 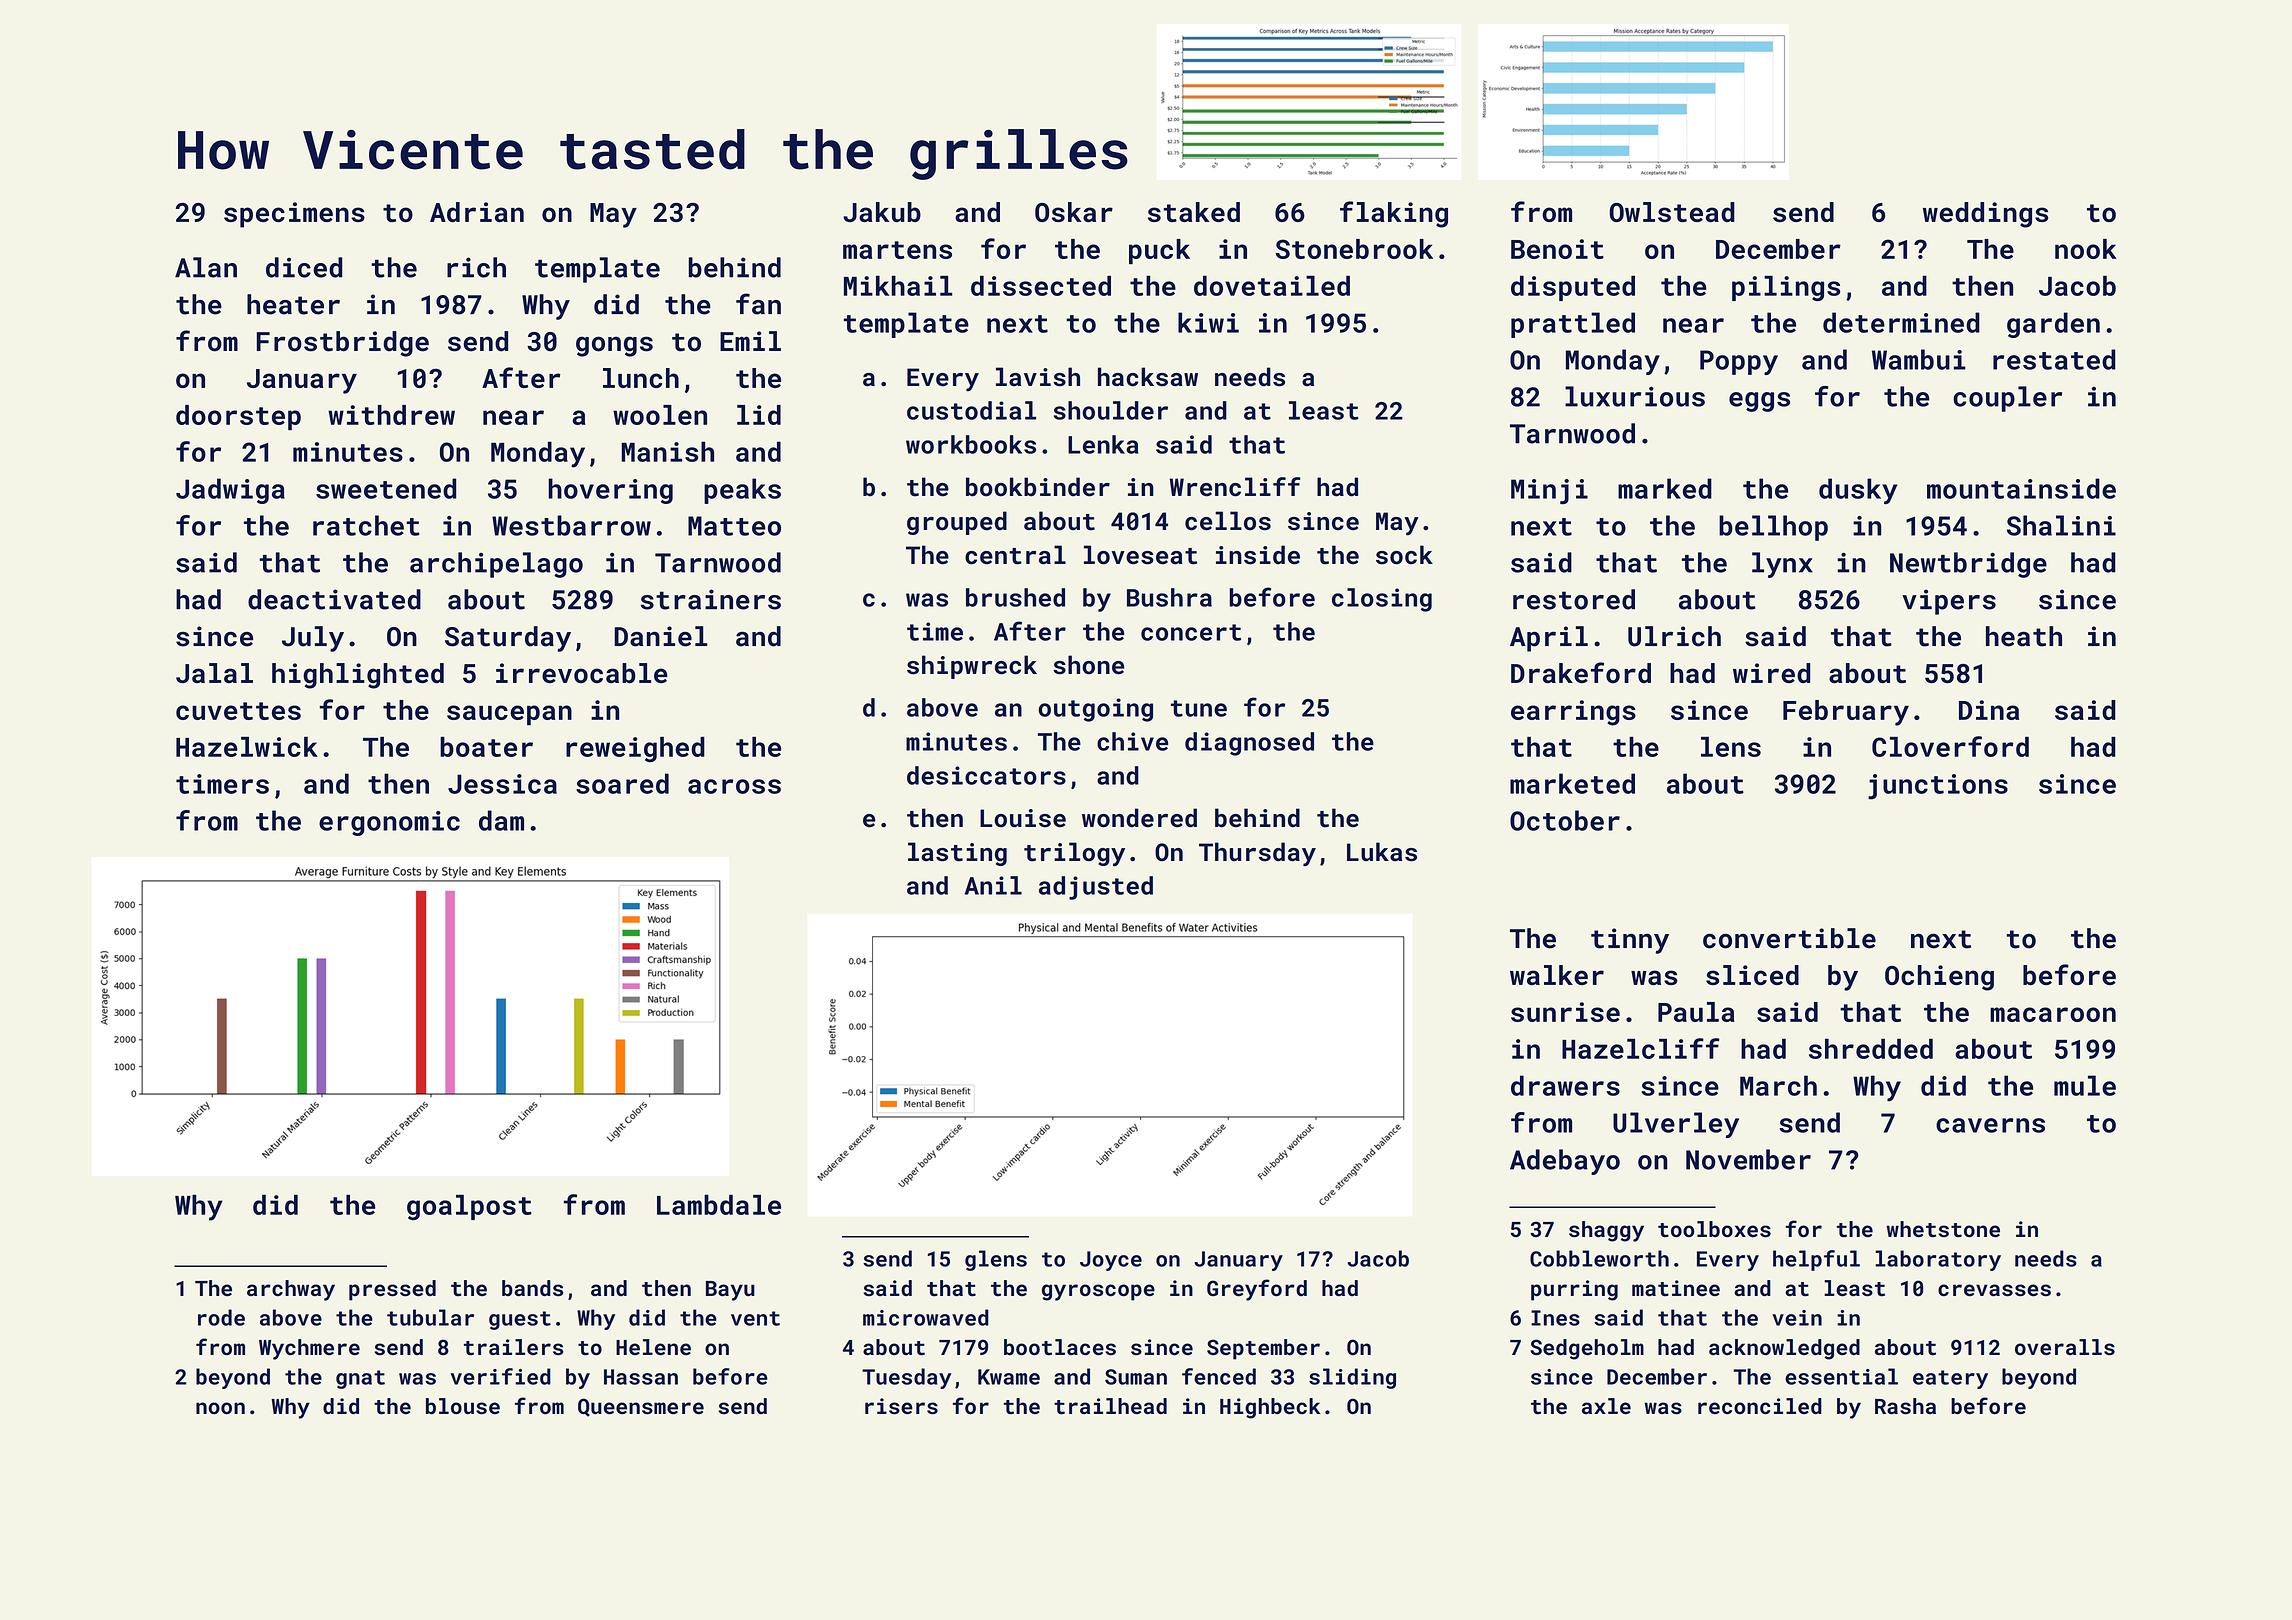 I want to click on sunrise, so click(x=1565, y=1012).
